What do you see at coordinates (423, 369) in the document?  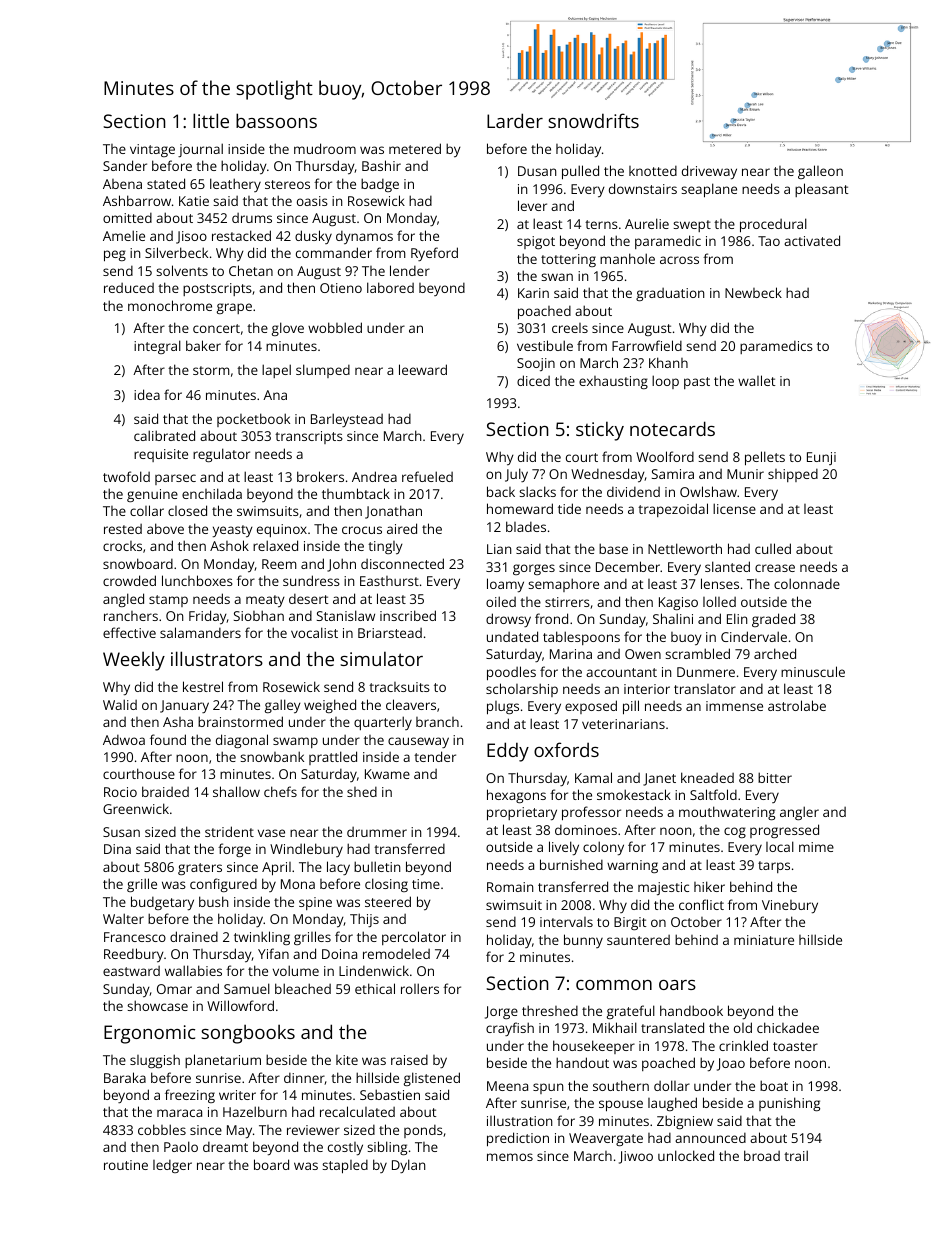 I see `leeward` at bounding box center [423, 369].
